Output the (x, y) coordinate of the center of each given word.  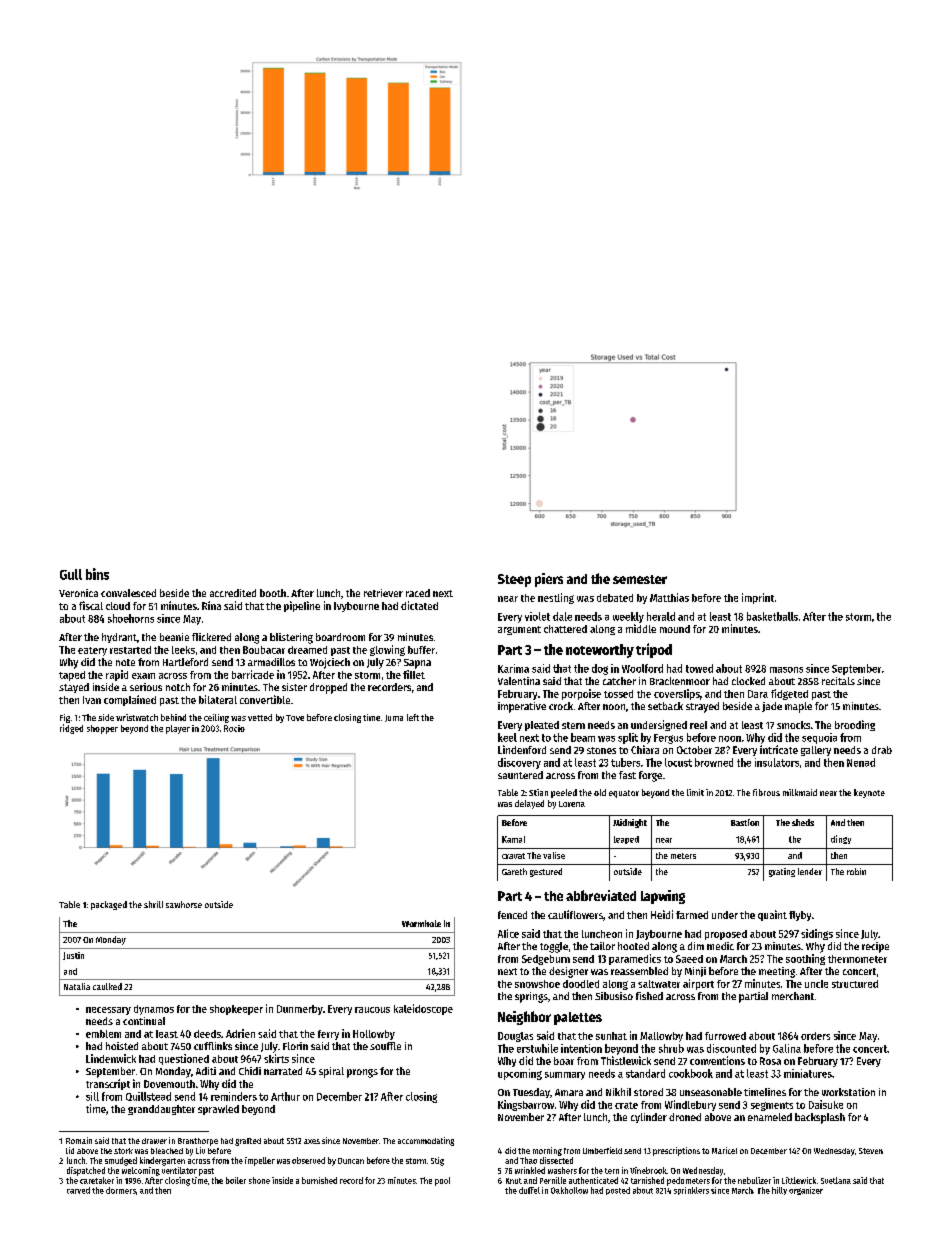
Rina (211, 605)
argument (519, 630)
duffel (529, 1190)
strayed (702, 707)
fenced (512, 915)
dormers (121, 1190)
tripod (654, 650)
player (178, 729)
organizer (806, 1191)
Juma (394, 718)
